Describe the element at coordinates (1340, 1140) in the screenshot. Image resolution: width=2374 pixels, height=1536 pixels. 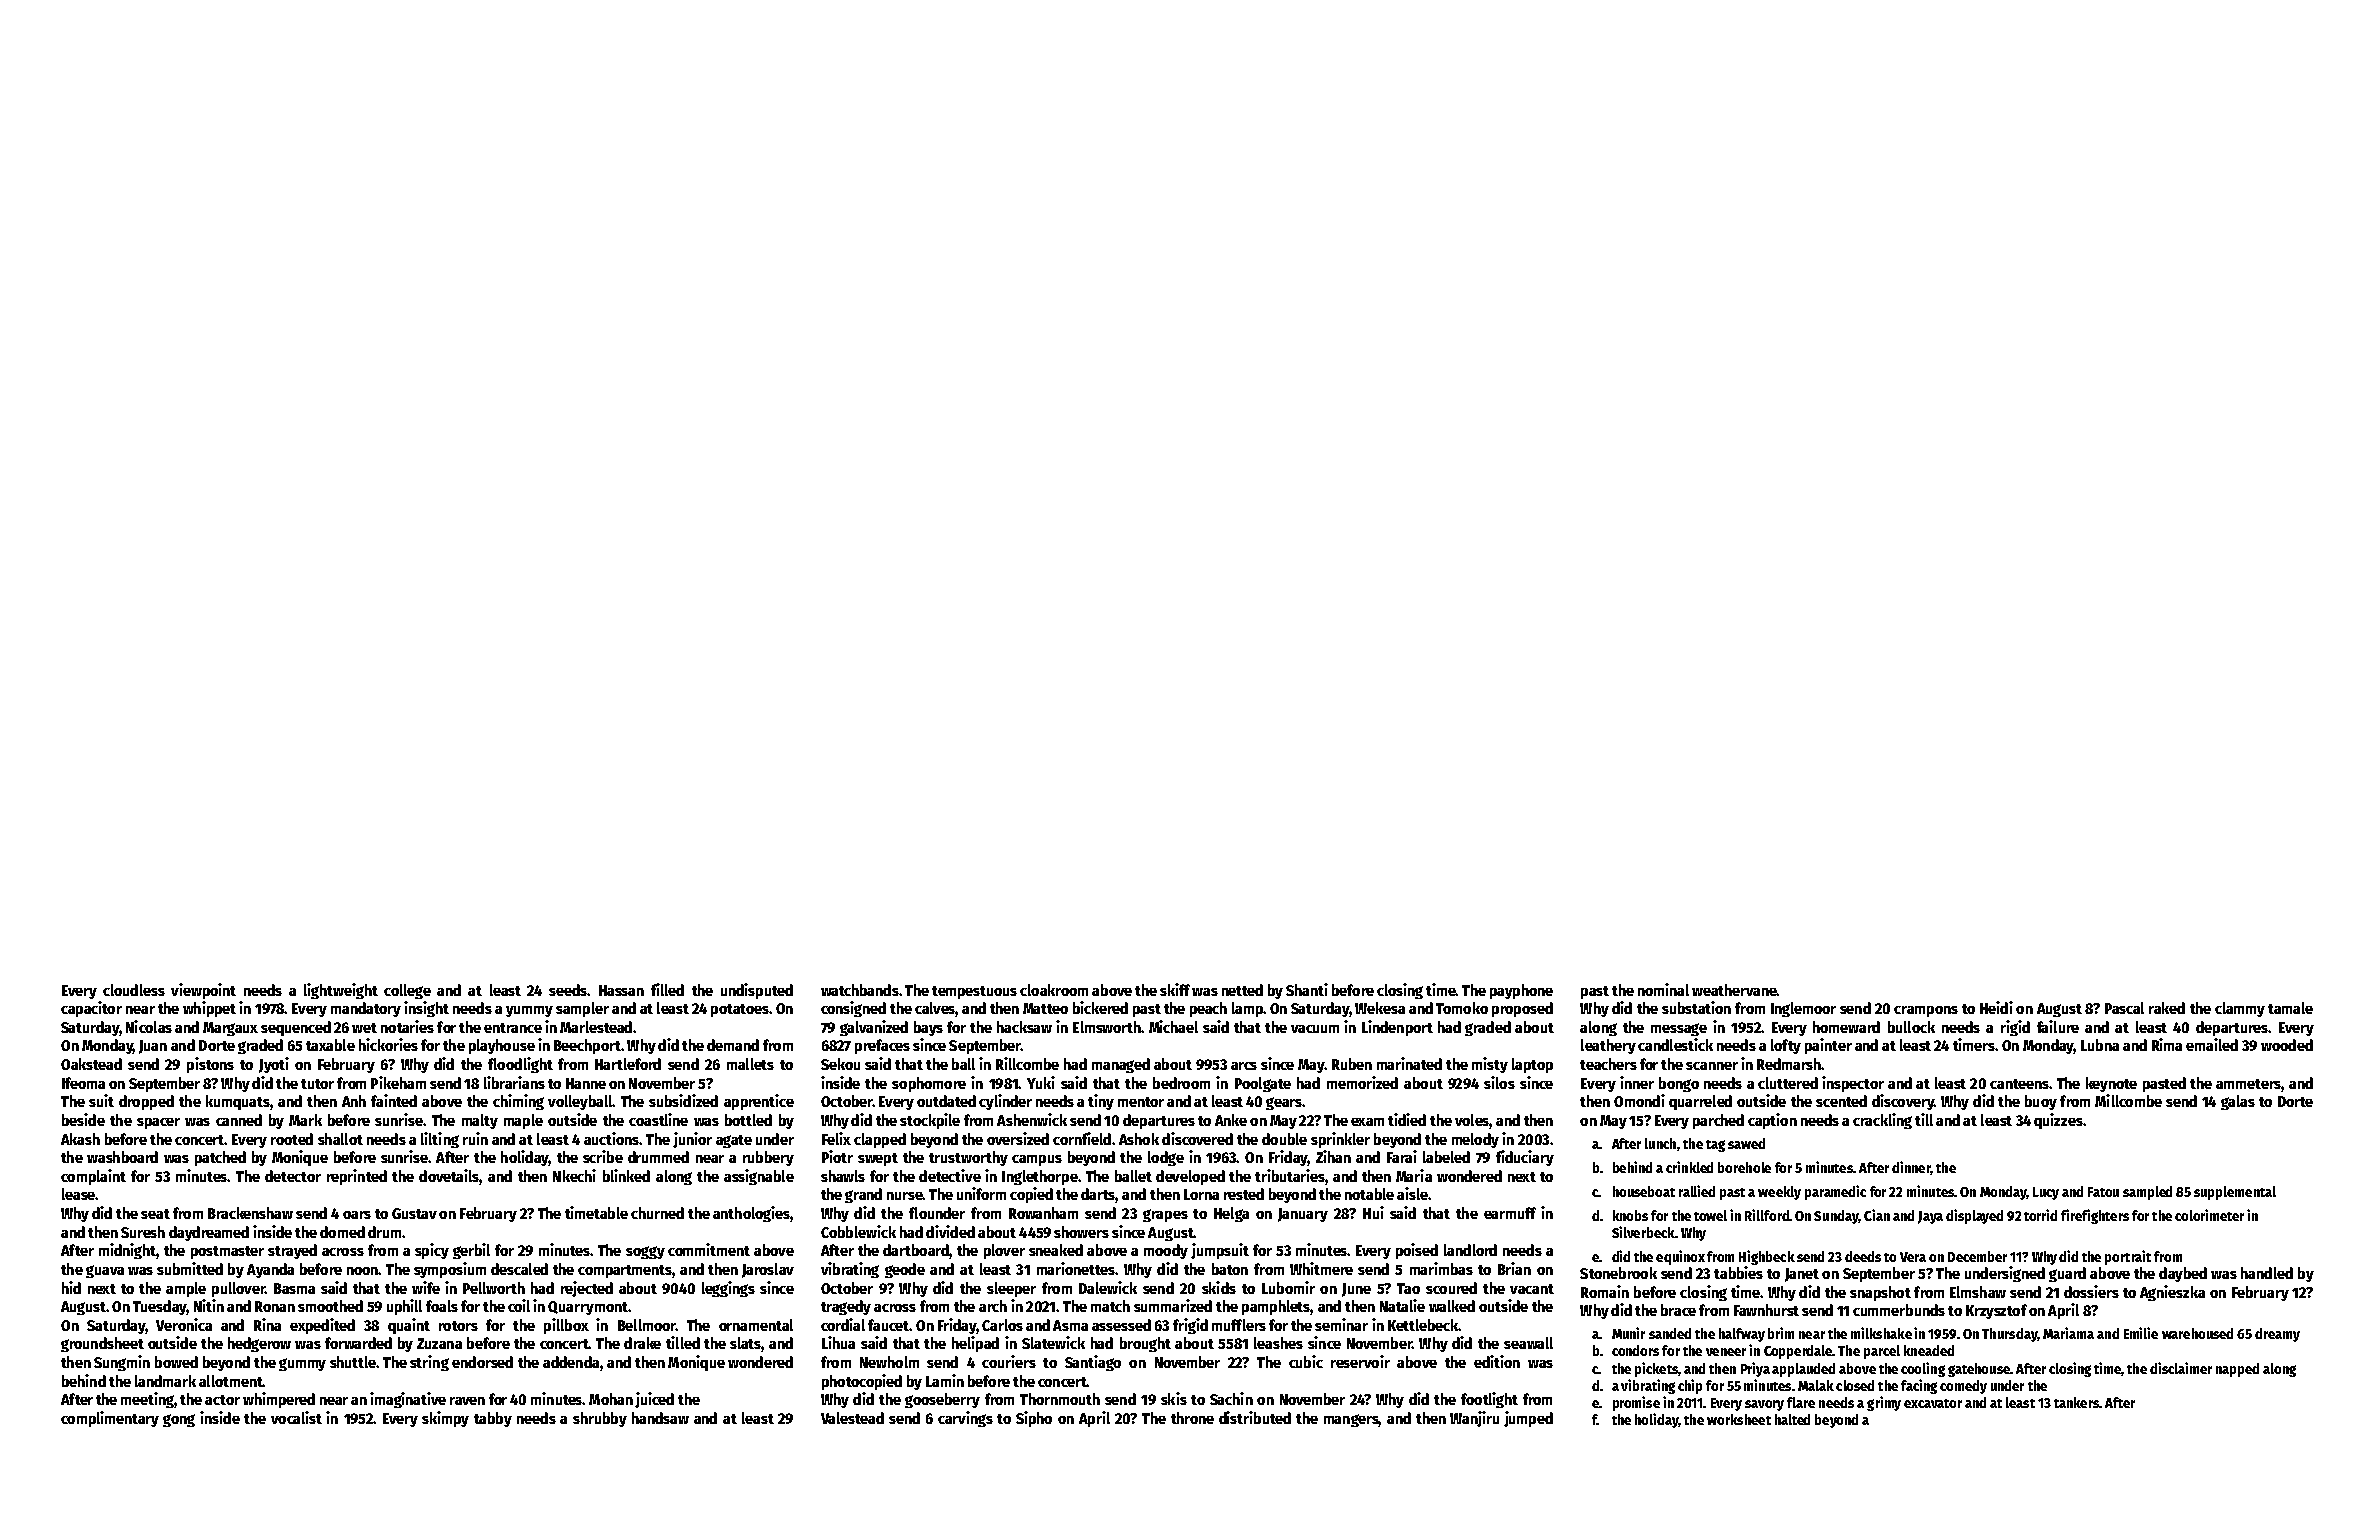
I see `sprinkler` at that location.
